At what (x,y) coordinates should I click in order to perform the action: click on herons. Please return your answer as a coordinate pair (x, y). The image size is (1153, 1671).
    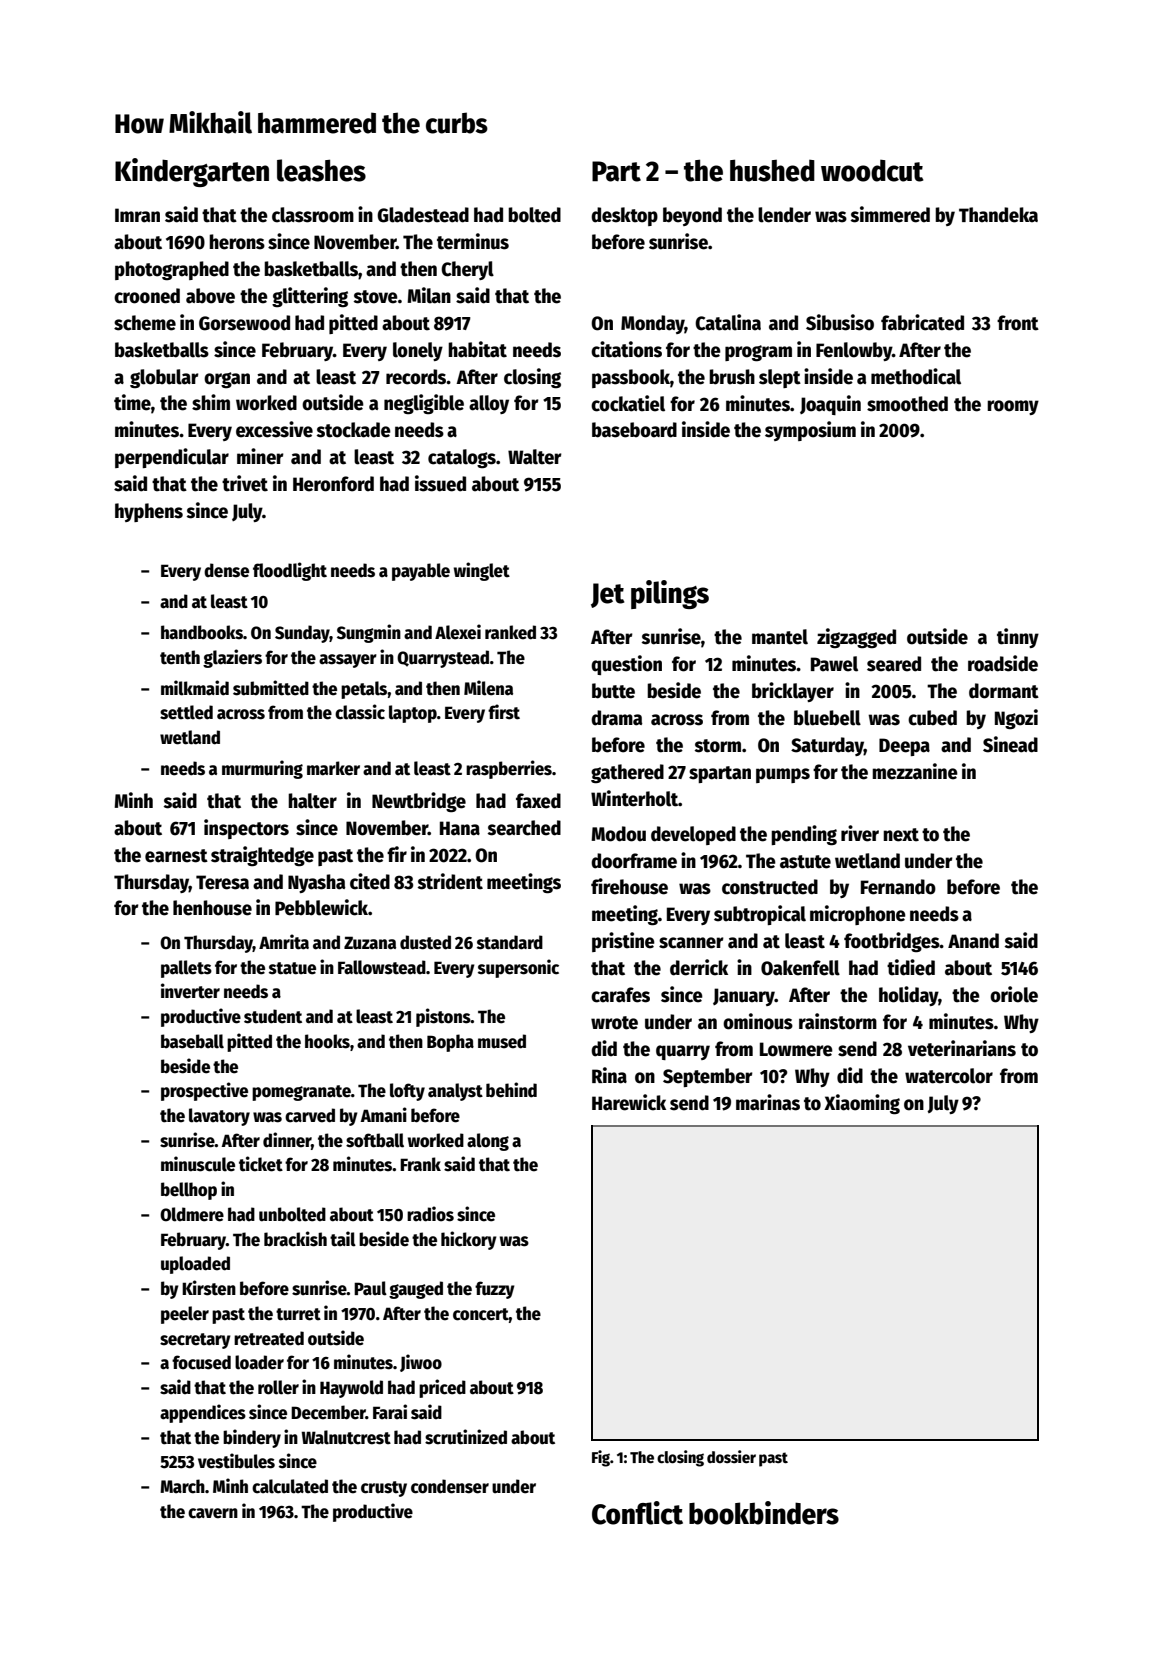
    Looking at the image, I should click on (237, 242).
